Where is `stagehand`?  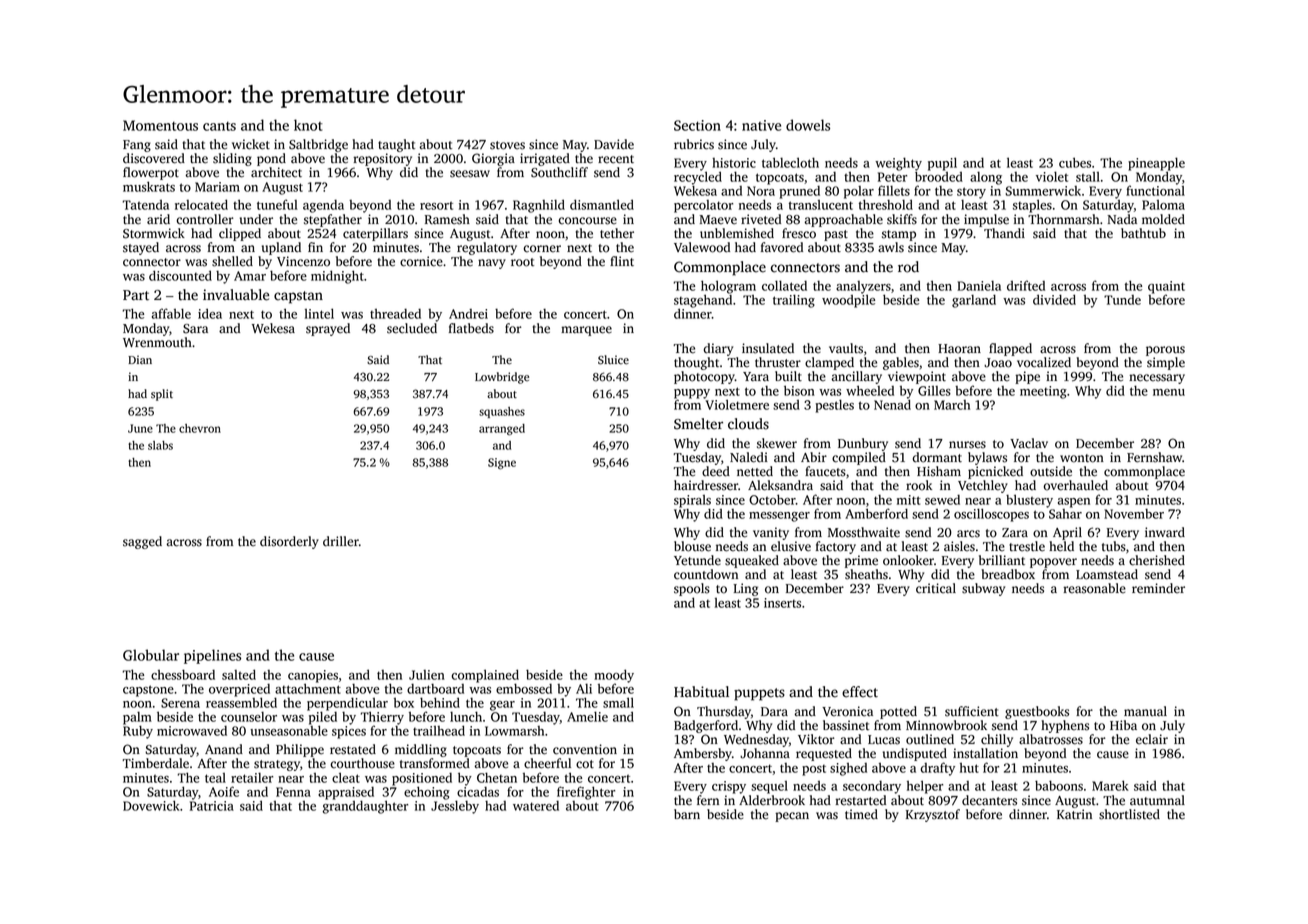 stagehand is located at coordinates (703, 301).
